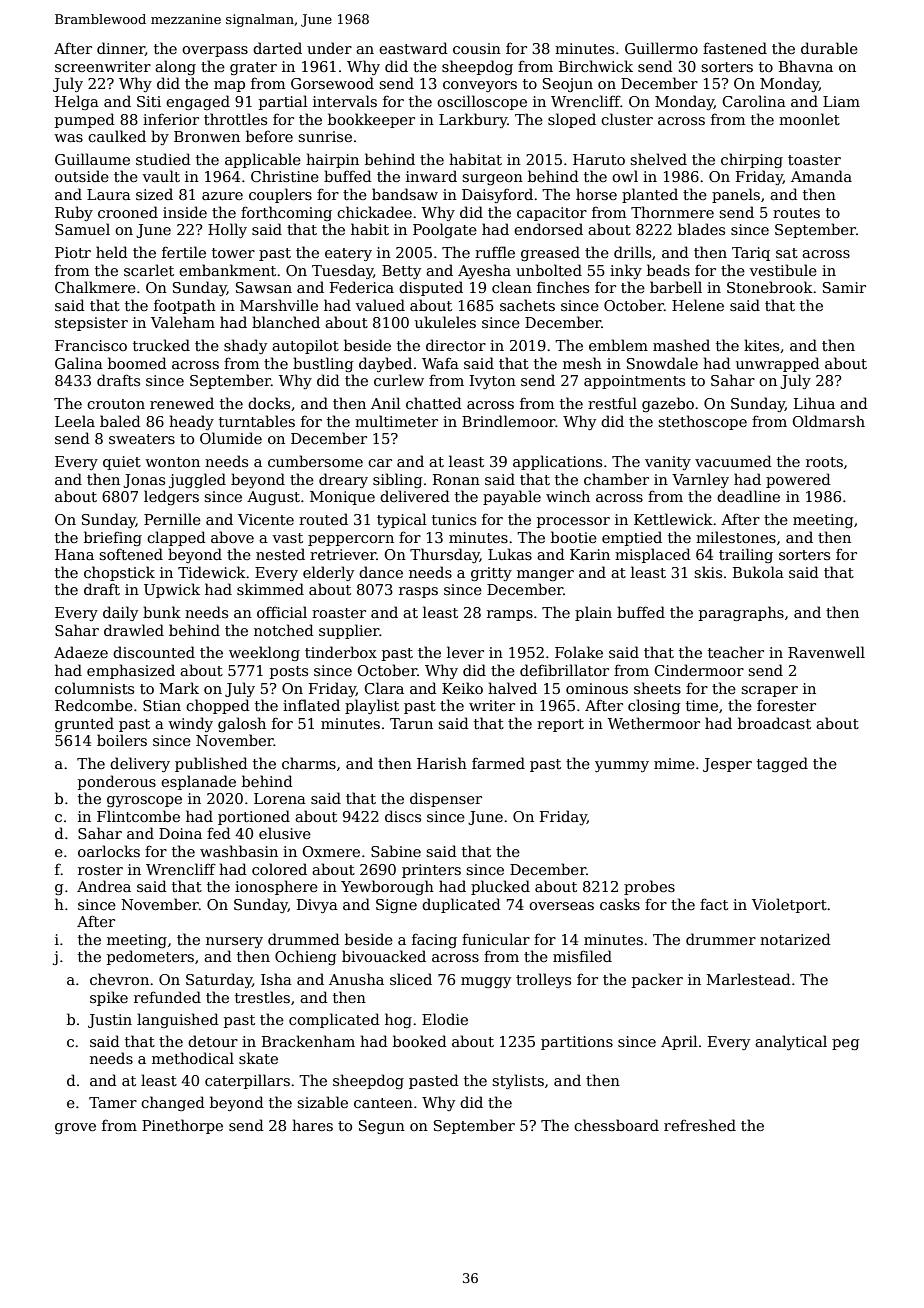 Image resolution: width=924 pixels, height=1308 pixels. What do you see at coordinates (85, 120) in the screenshot?
I see `pumped` at bounding box center [85, 120].
